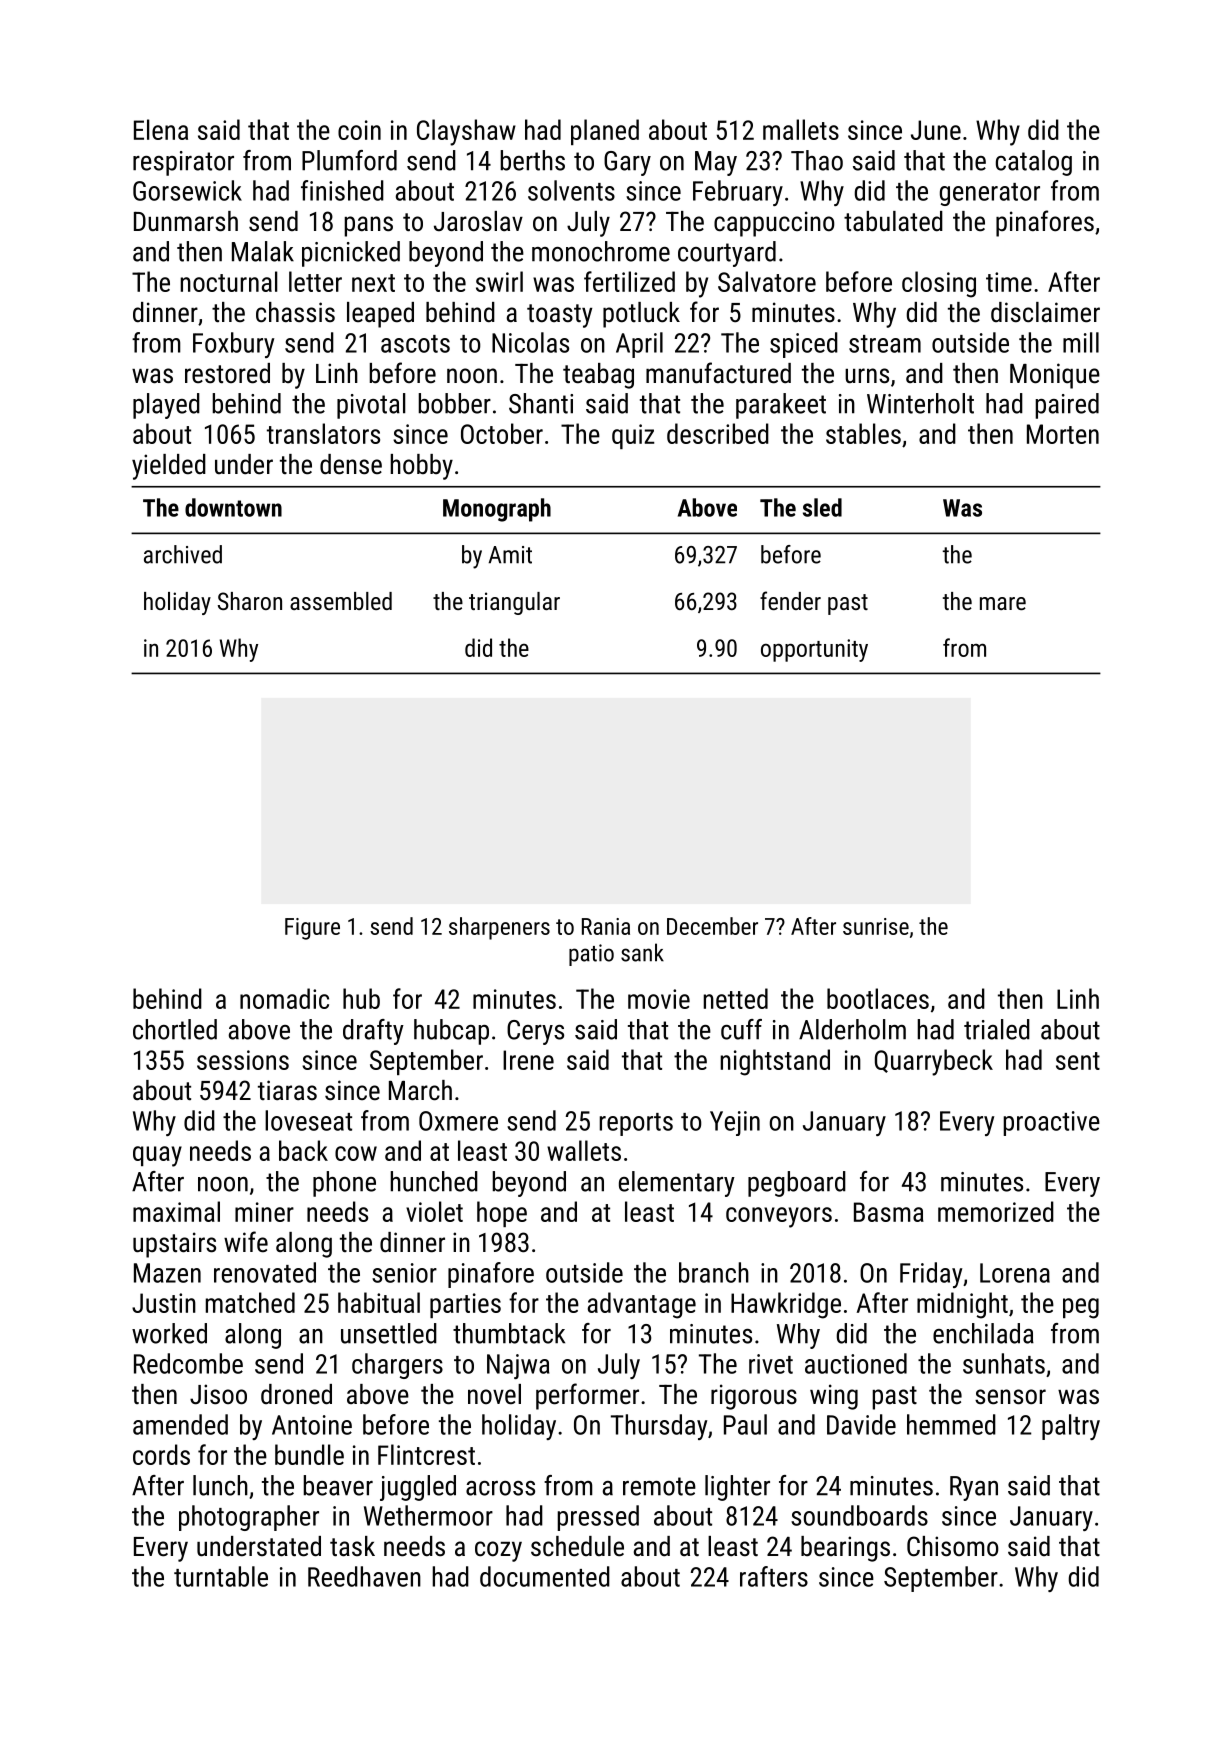 The width and height of the image is (1232, 1742). Describe the element at coordinates (712, 926) in the image. I see `December` at that location.
